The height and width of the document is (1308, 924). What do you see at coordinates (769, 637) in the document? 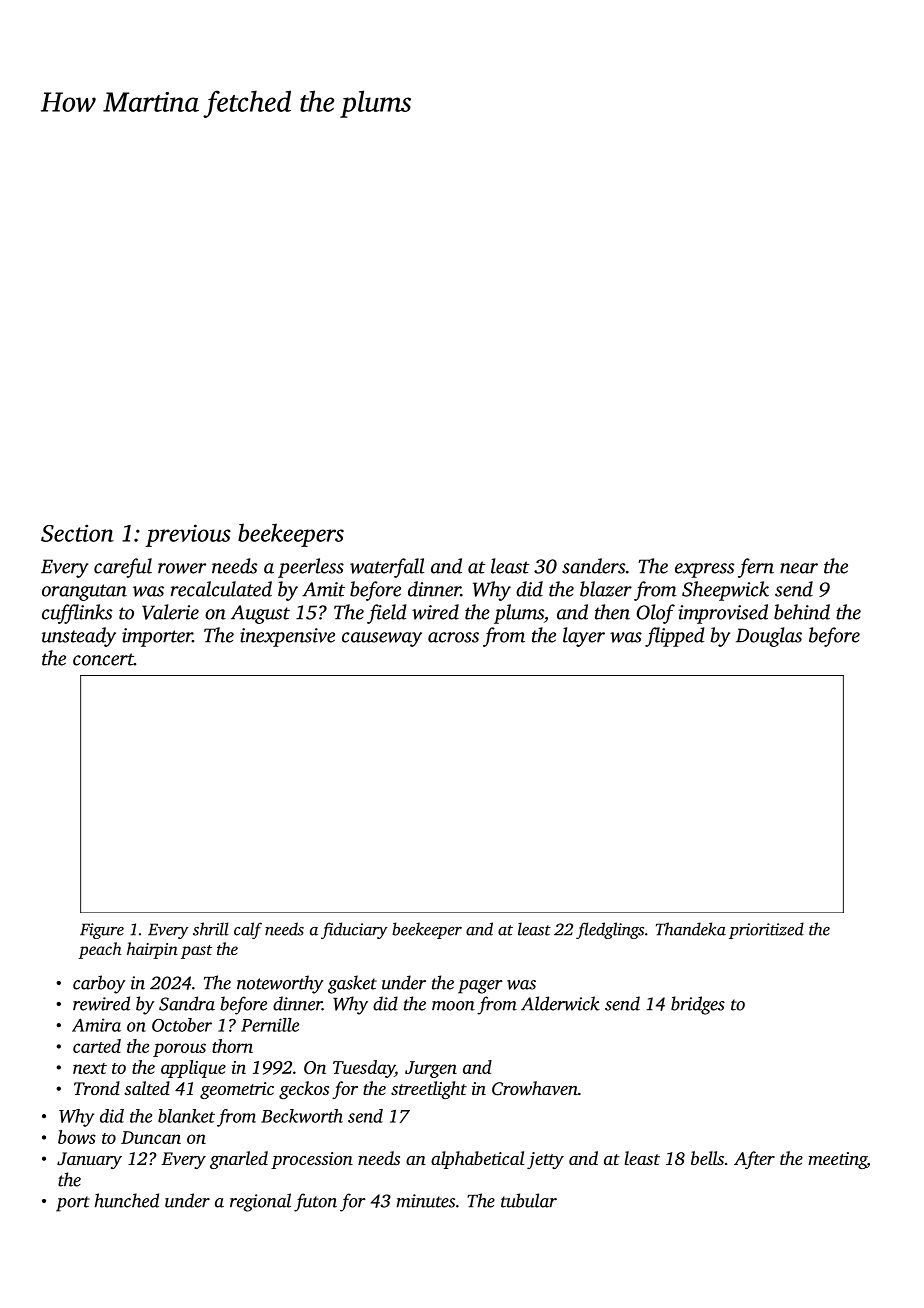
I see `Douglas` at bounding box center [769, 637].
